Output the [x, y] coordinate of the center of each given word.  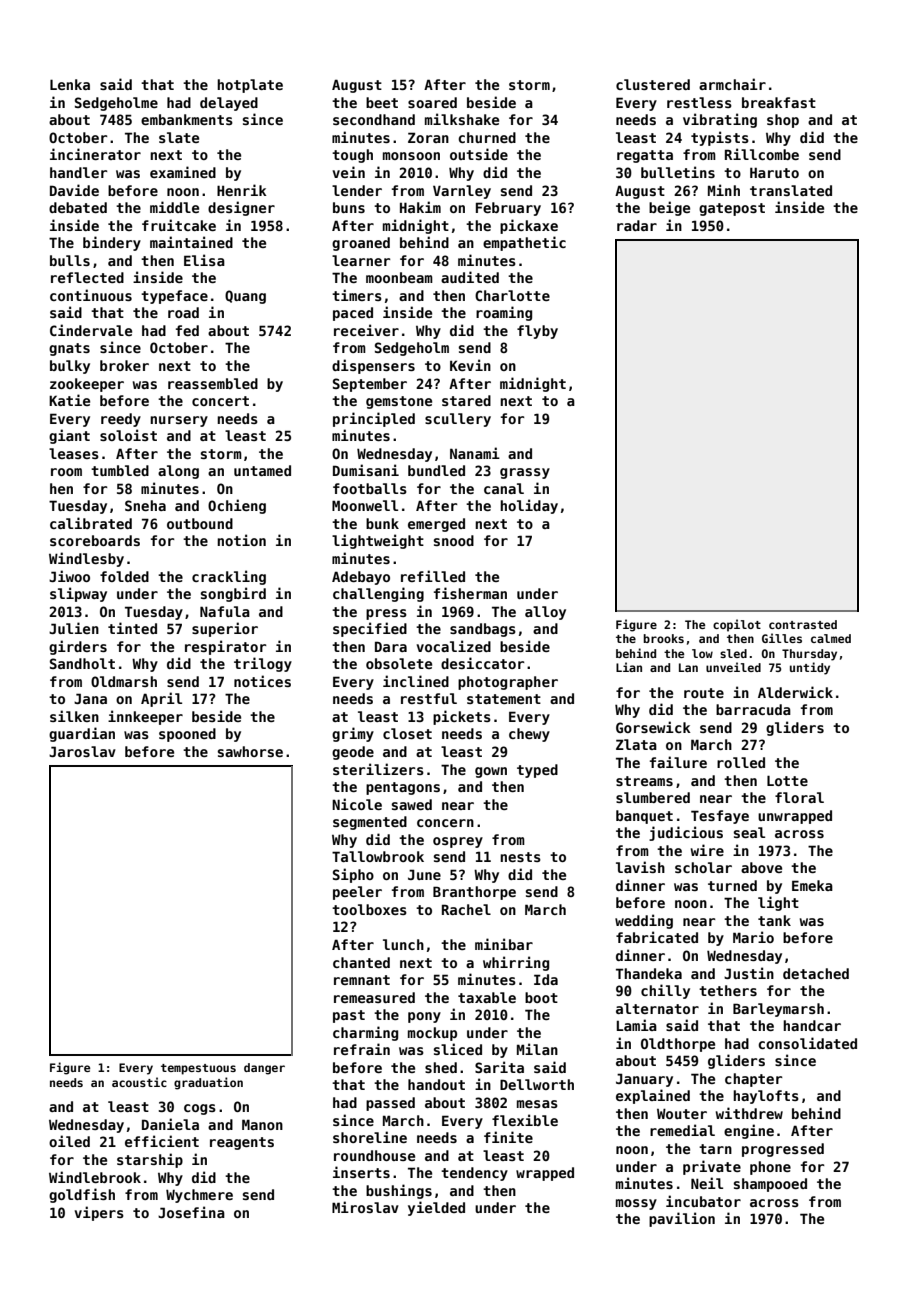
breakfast [779, 102]
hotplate [250, 86]
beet [382, 102]
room [66, 472]
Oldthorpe [678, 1045]
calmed [831, 638]
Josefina [191, 1212]
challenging [378, 594]
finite [508, 1137]
